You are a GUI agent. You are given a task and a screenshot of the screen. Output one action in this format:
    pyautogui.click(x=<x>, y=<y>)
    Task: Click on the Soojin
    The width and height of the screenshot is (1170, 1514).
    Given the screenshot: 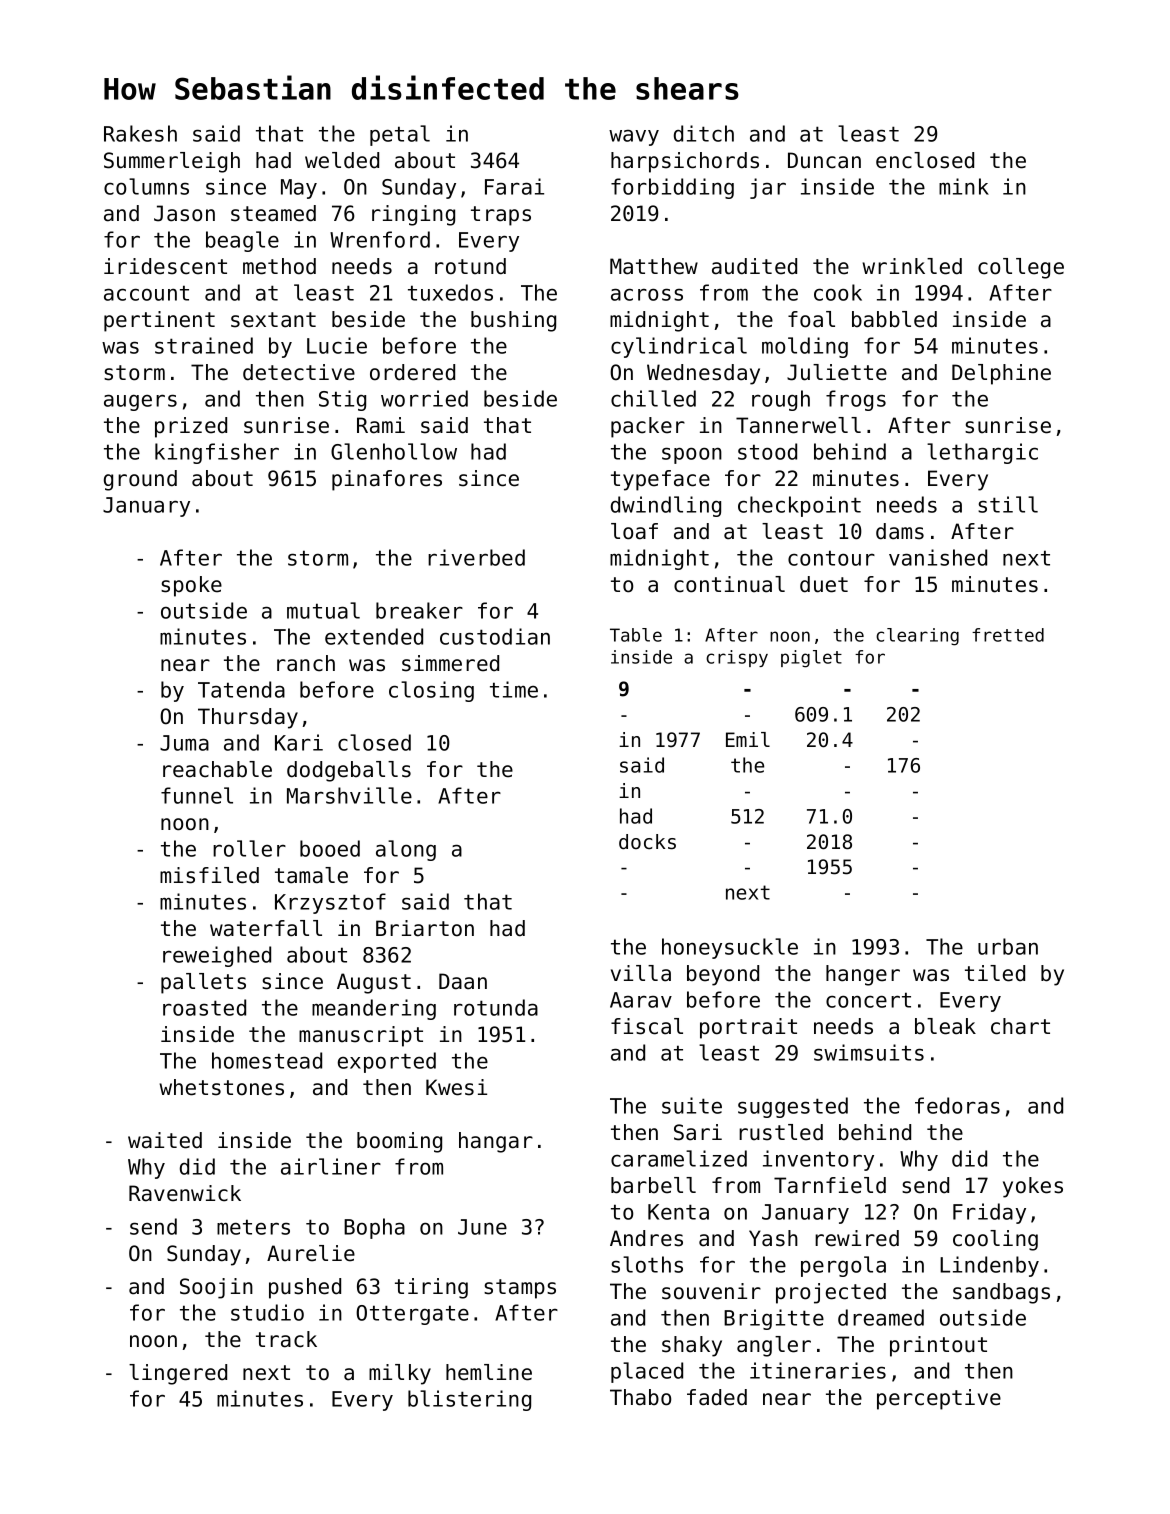 What is the action you would take?
    pyautogui.click(x=216, y=1288)
